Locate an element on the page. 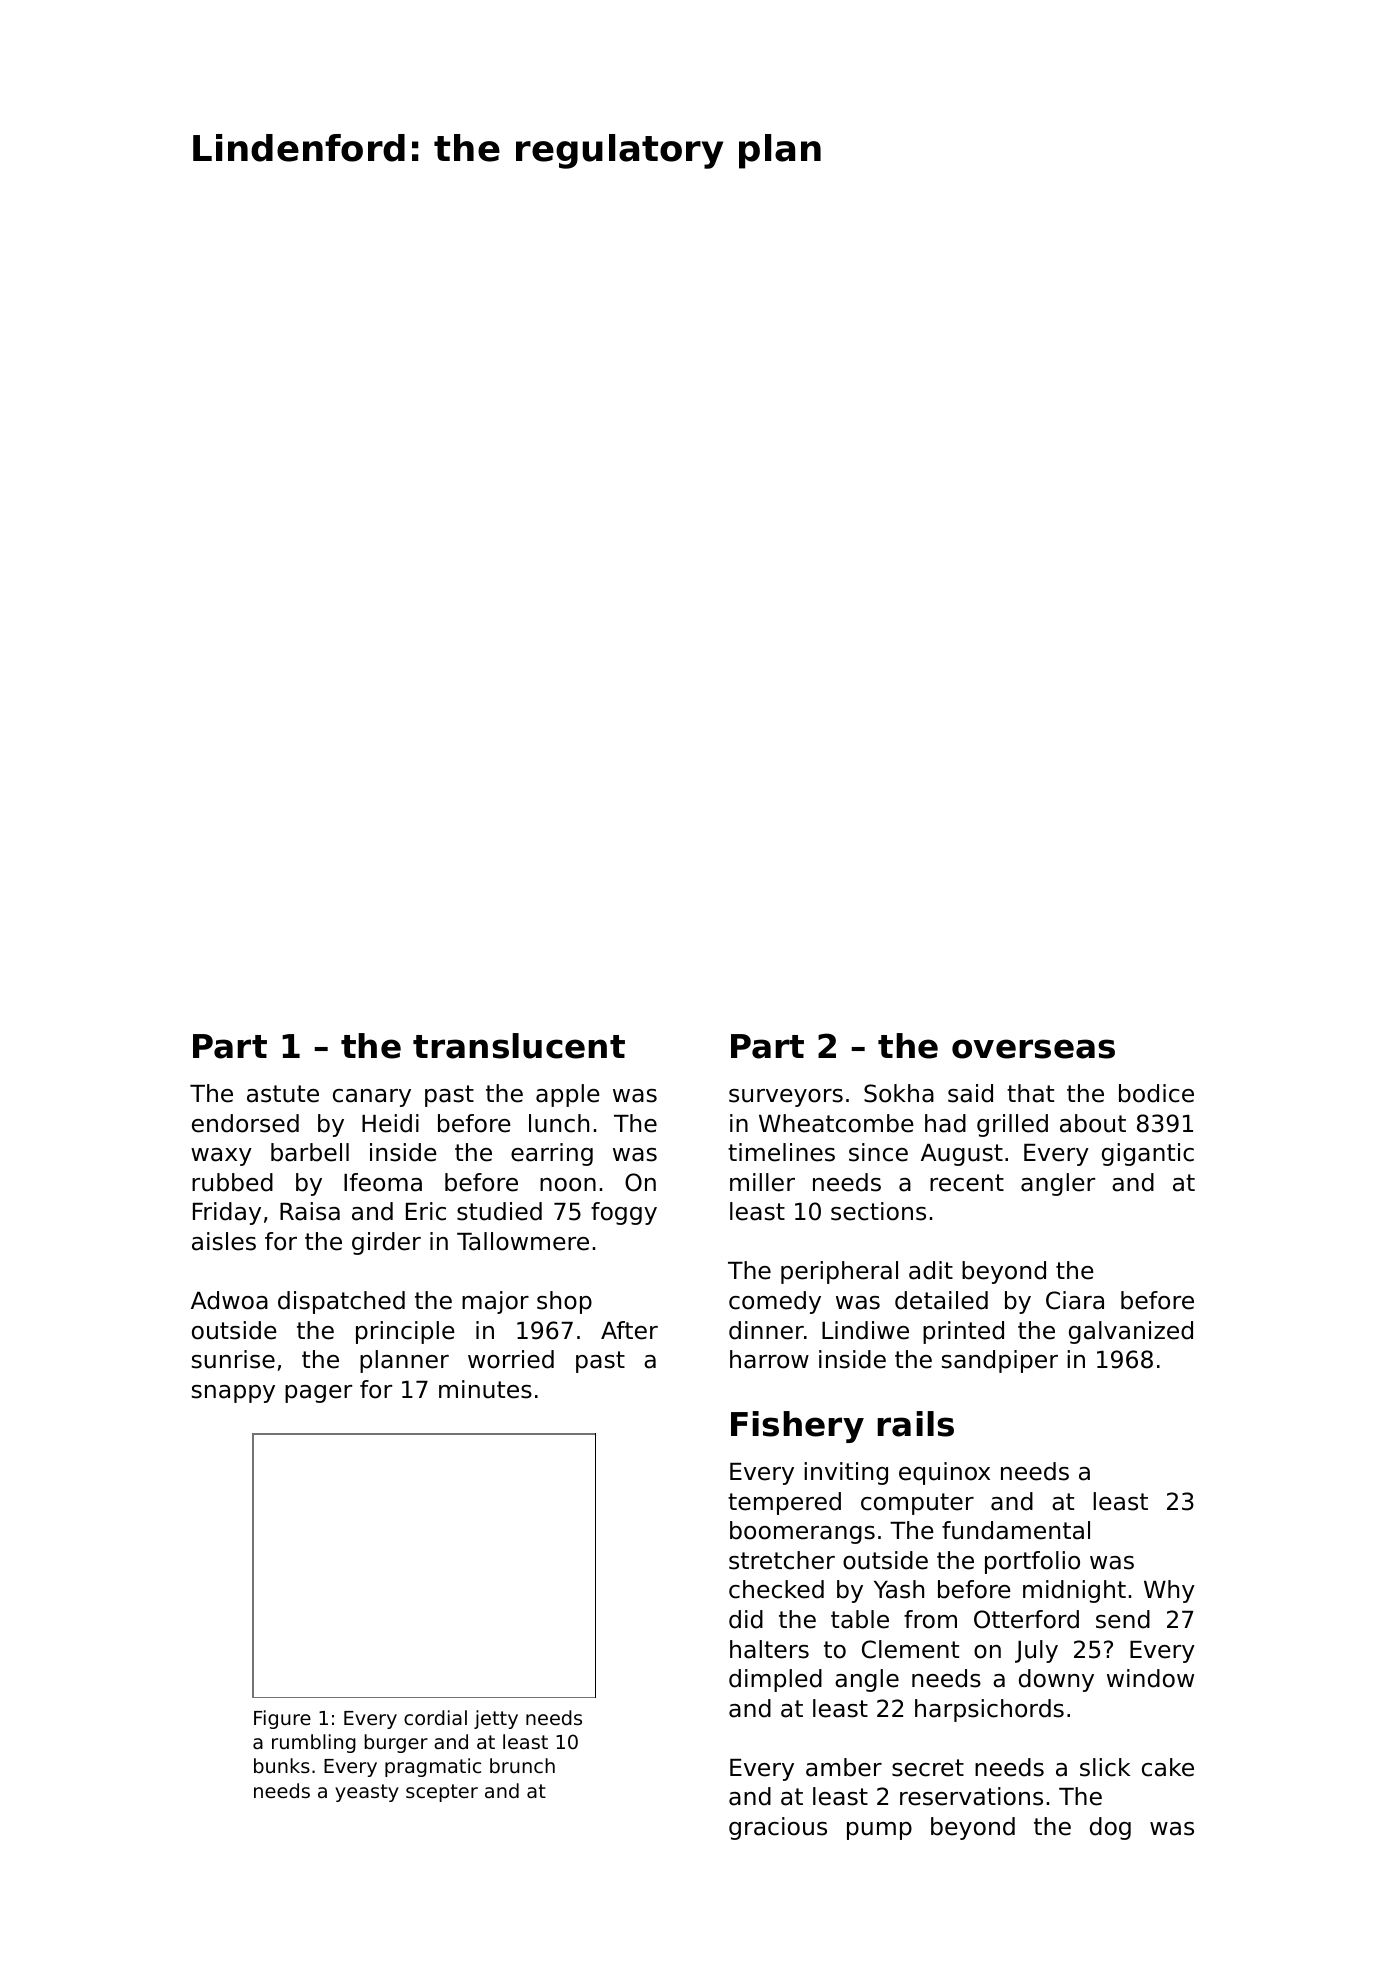  astute is located at coordinates (283, 1094).
